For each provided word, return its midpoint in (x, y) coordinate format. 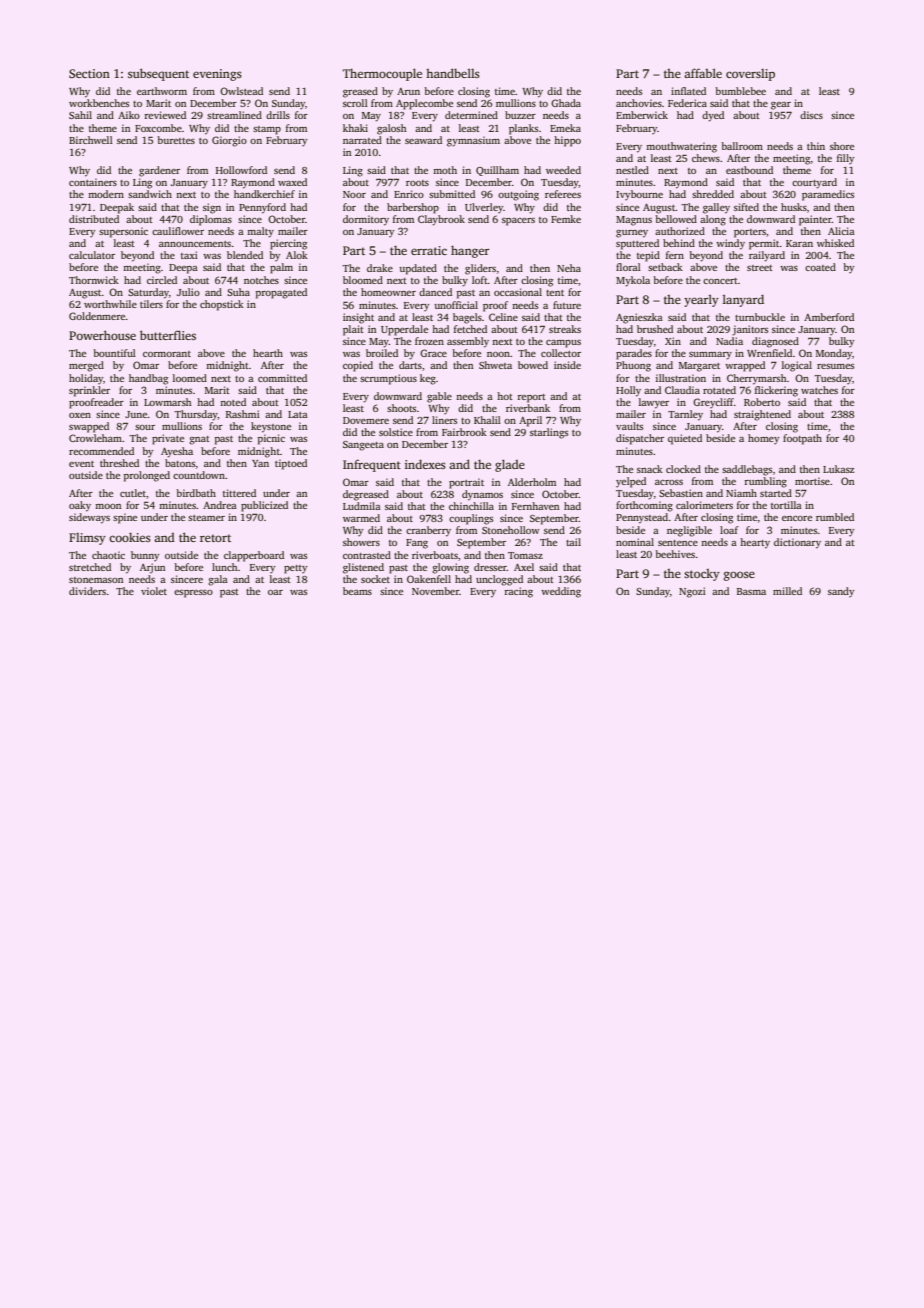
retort (215, 538)
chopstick (222, 305)
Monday (834, 354)
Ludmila (362, 506)
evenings (217, 75)
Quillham (497, 171)
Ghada (566, 103)
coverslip (750, 75)
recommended (101, 451)
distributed (94, 219)
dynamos (482, 495)
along (713, 220)
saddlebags (747, 470)
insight (358, 318)
